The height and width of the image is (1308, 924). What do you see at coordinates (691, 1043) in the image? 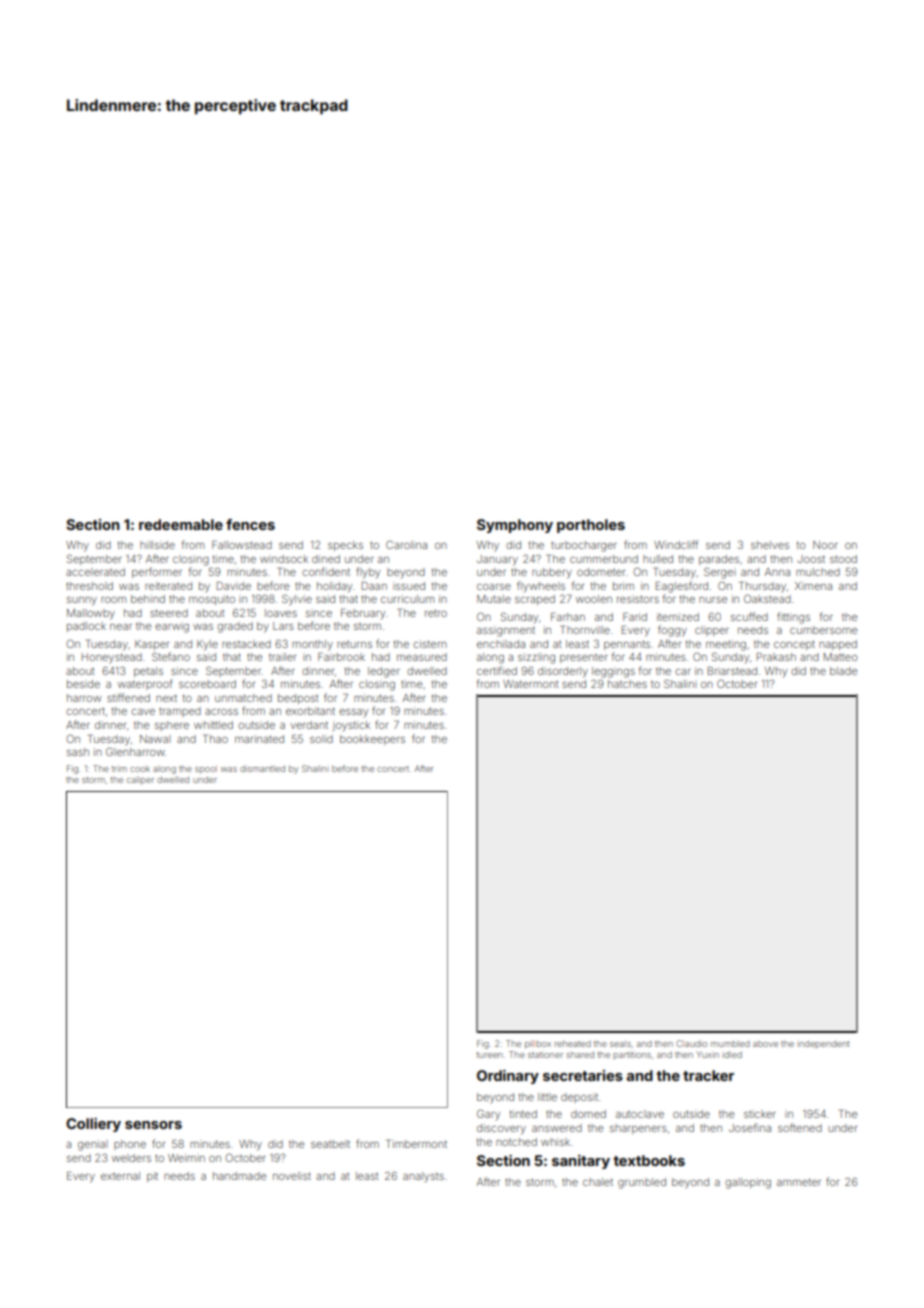
I see `Claudio` at bounding box center [691, 1043].
